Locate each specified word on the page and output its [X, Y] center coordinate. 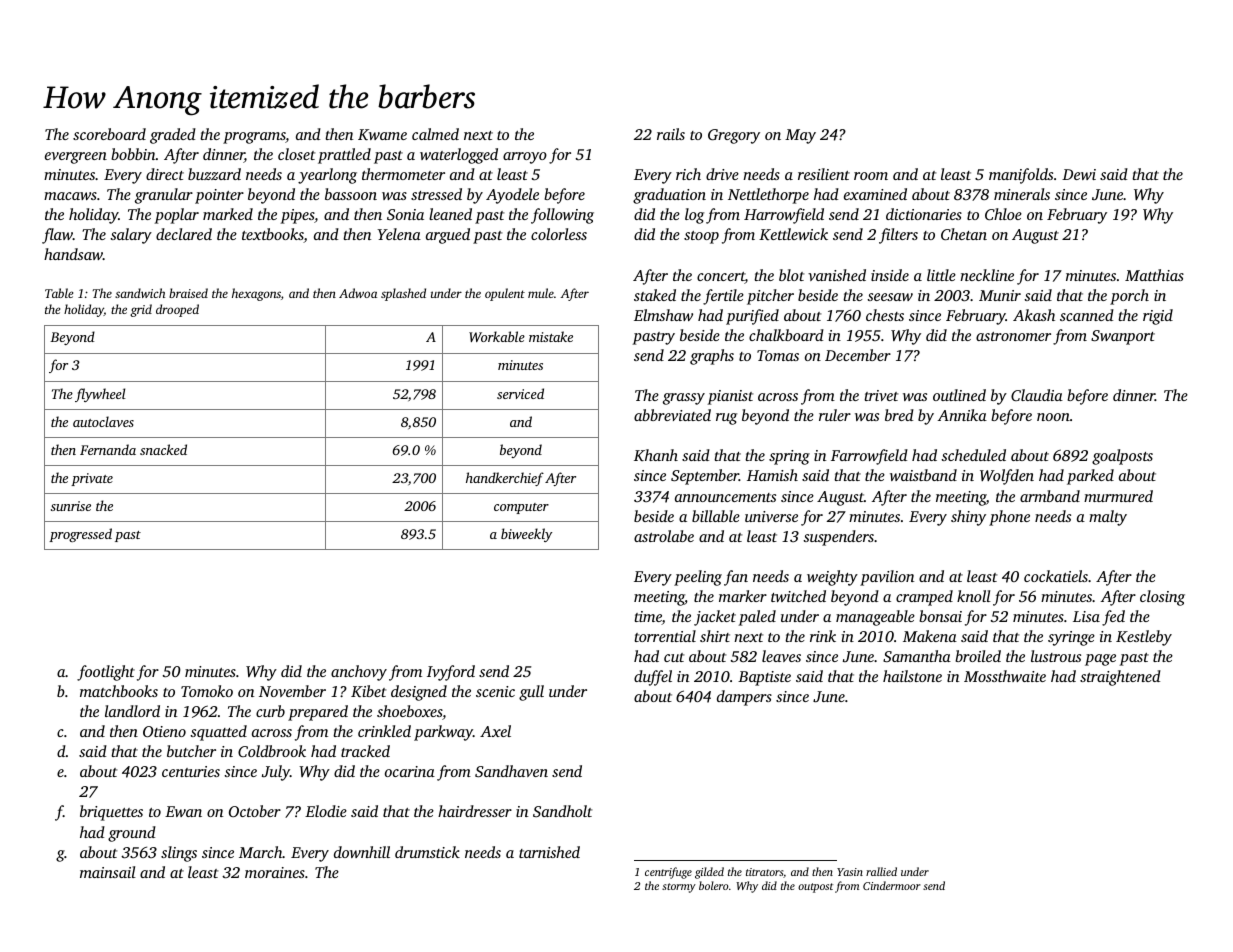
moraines [275, 872]
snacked [163, 449]
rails [671, 134]
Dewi [1079, 174]
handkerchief [505, 479]
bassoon [351, 194]
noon [1053, 417]
